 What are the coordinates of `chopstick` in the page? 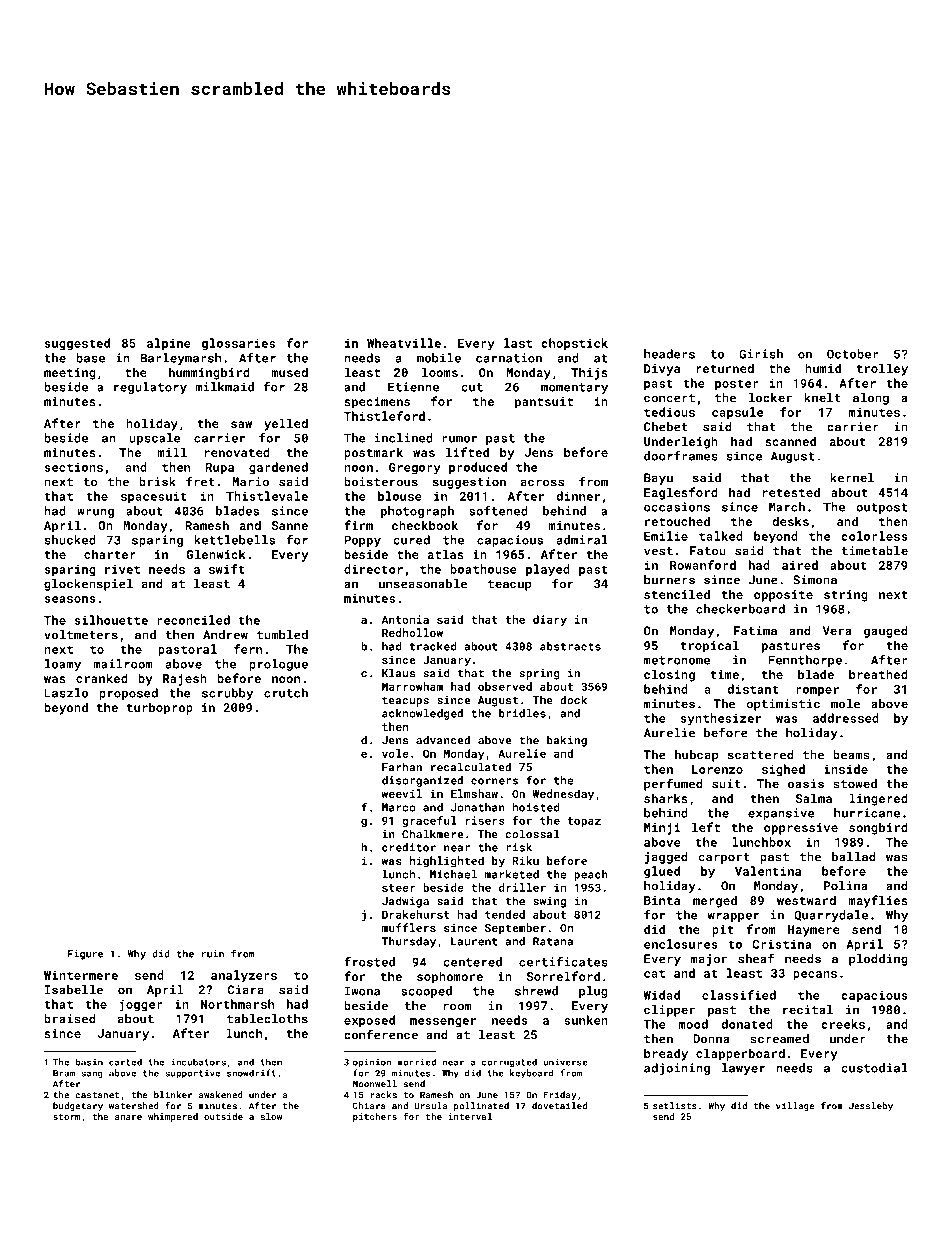 It's located at (574, 344).
